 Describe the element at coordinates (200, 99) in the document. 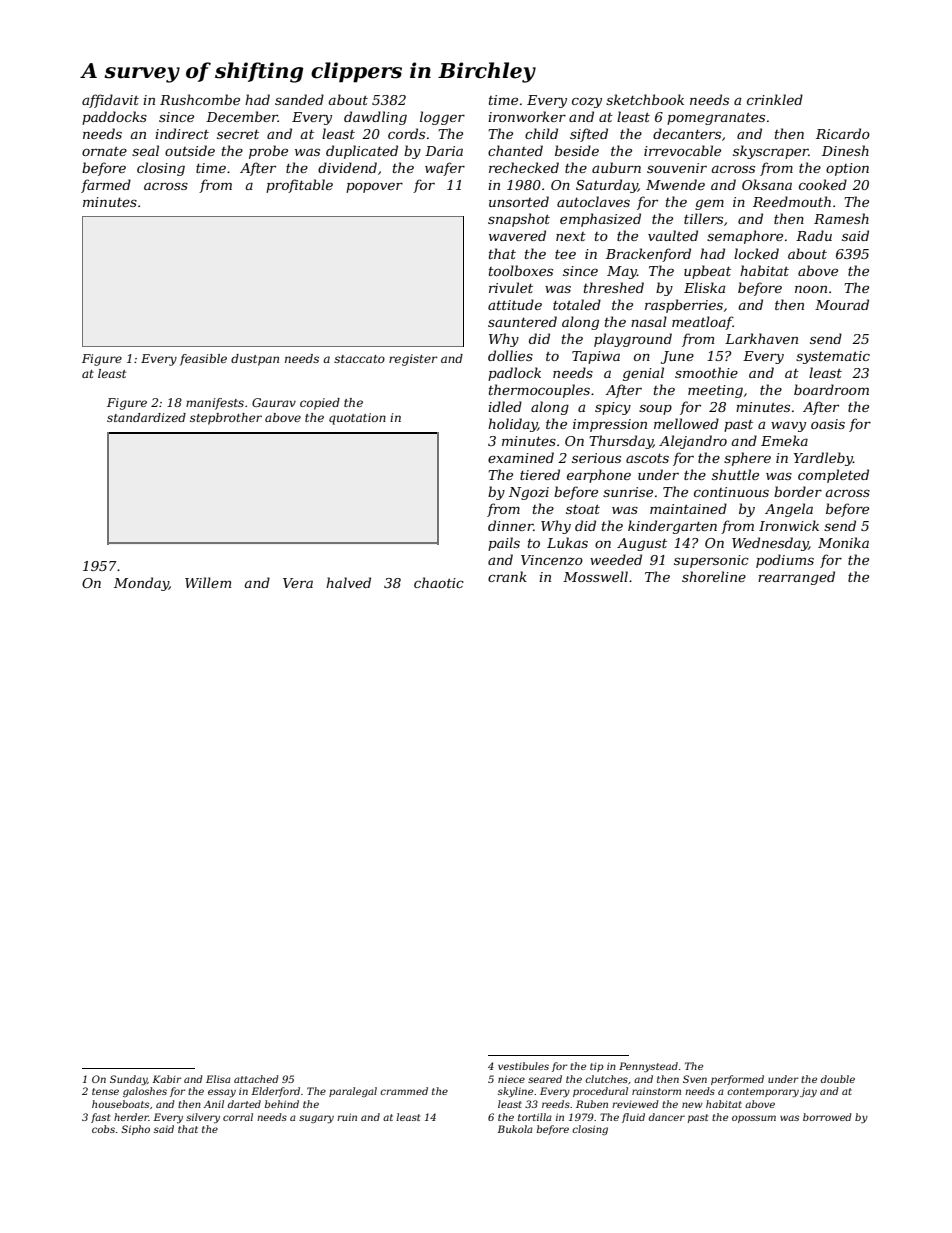

I see `Rushcombe` at that location.
